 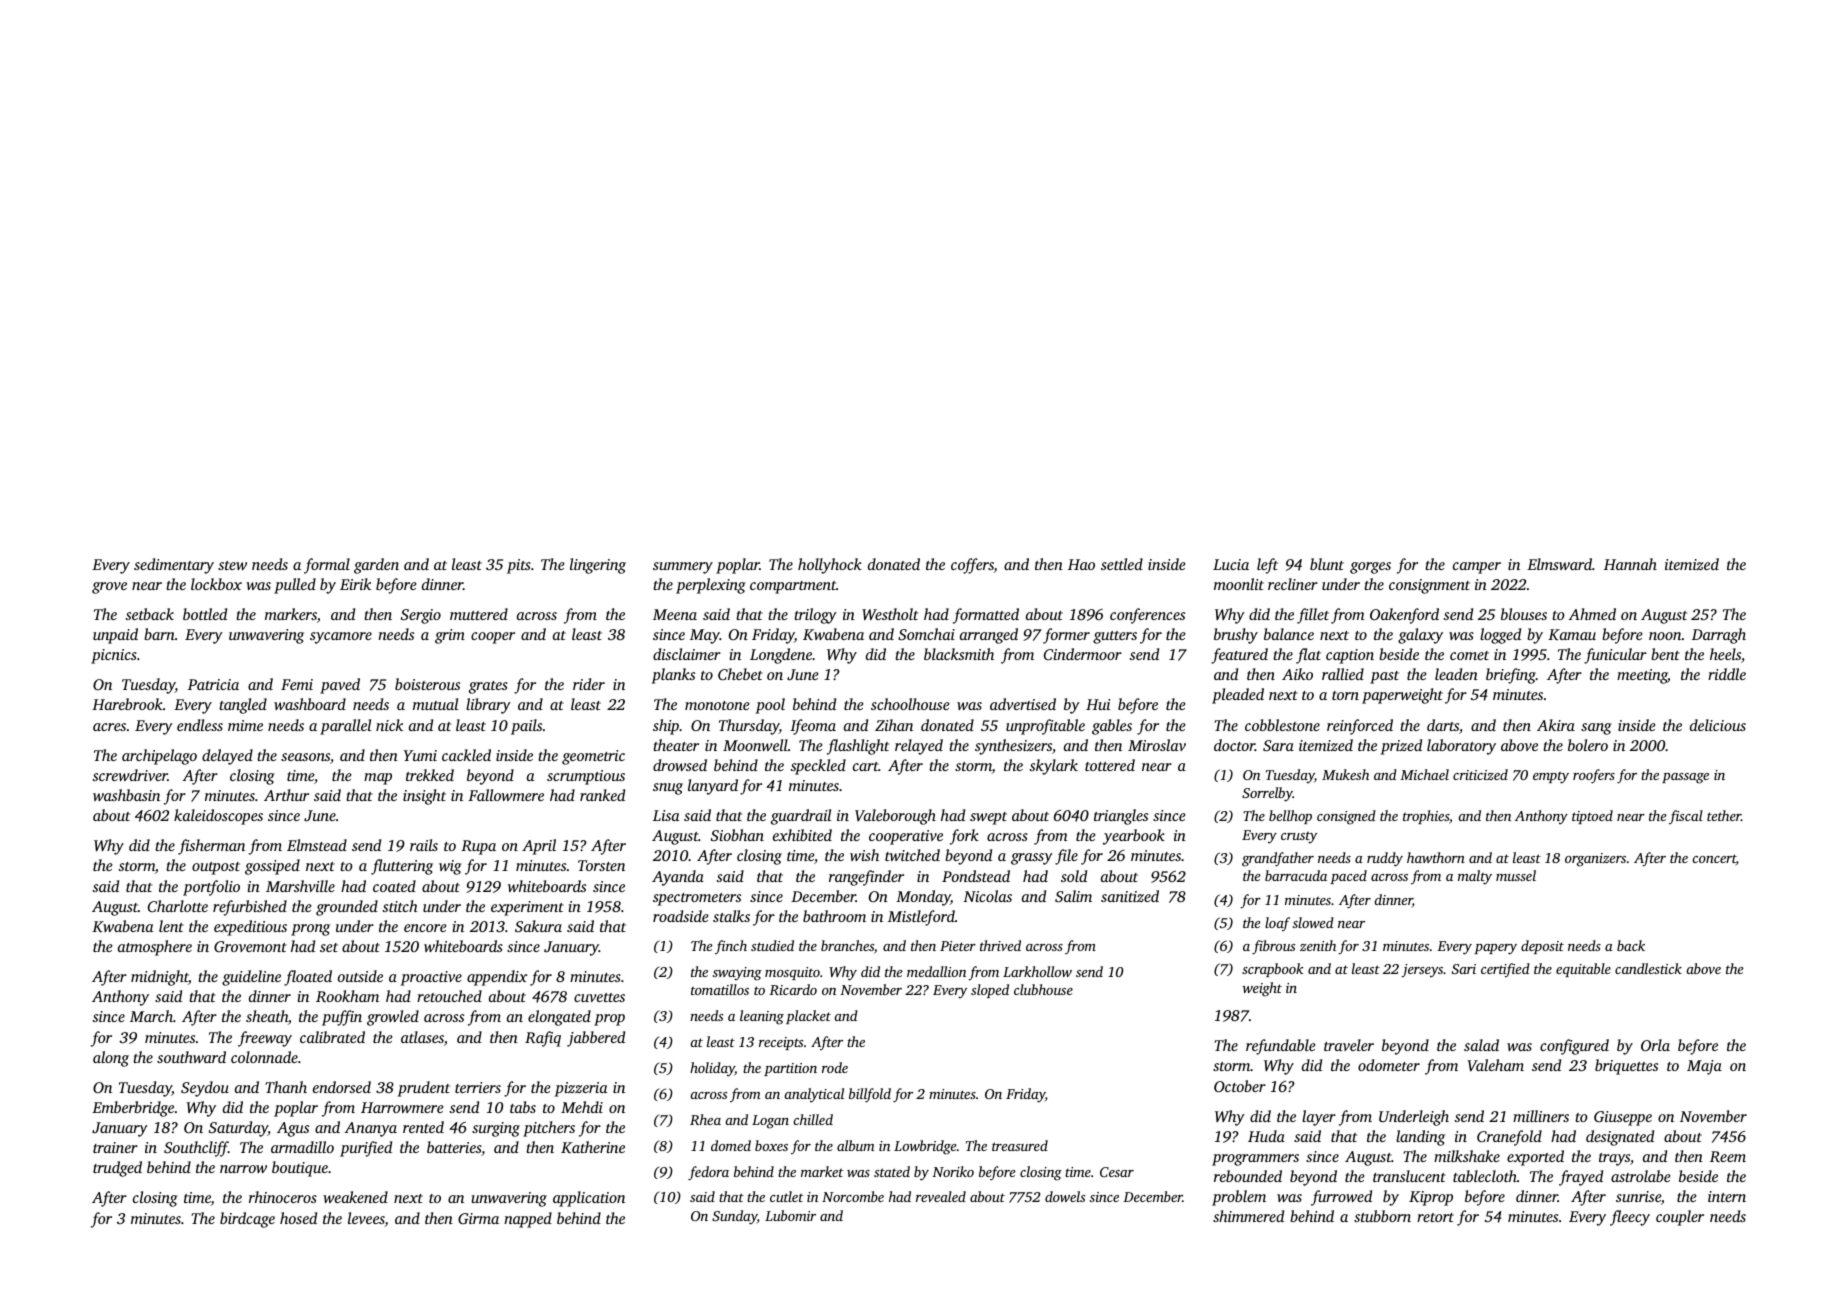 I want to click on lent, so click(x=171, y=926).
